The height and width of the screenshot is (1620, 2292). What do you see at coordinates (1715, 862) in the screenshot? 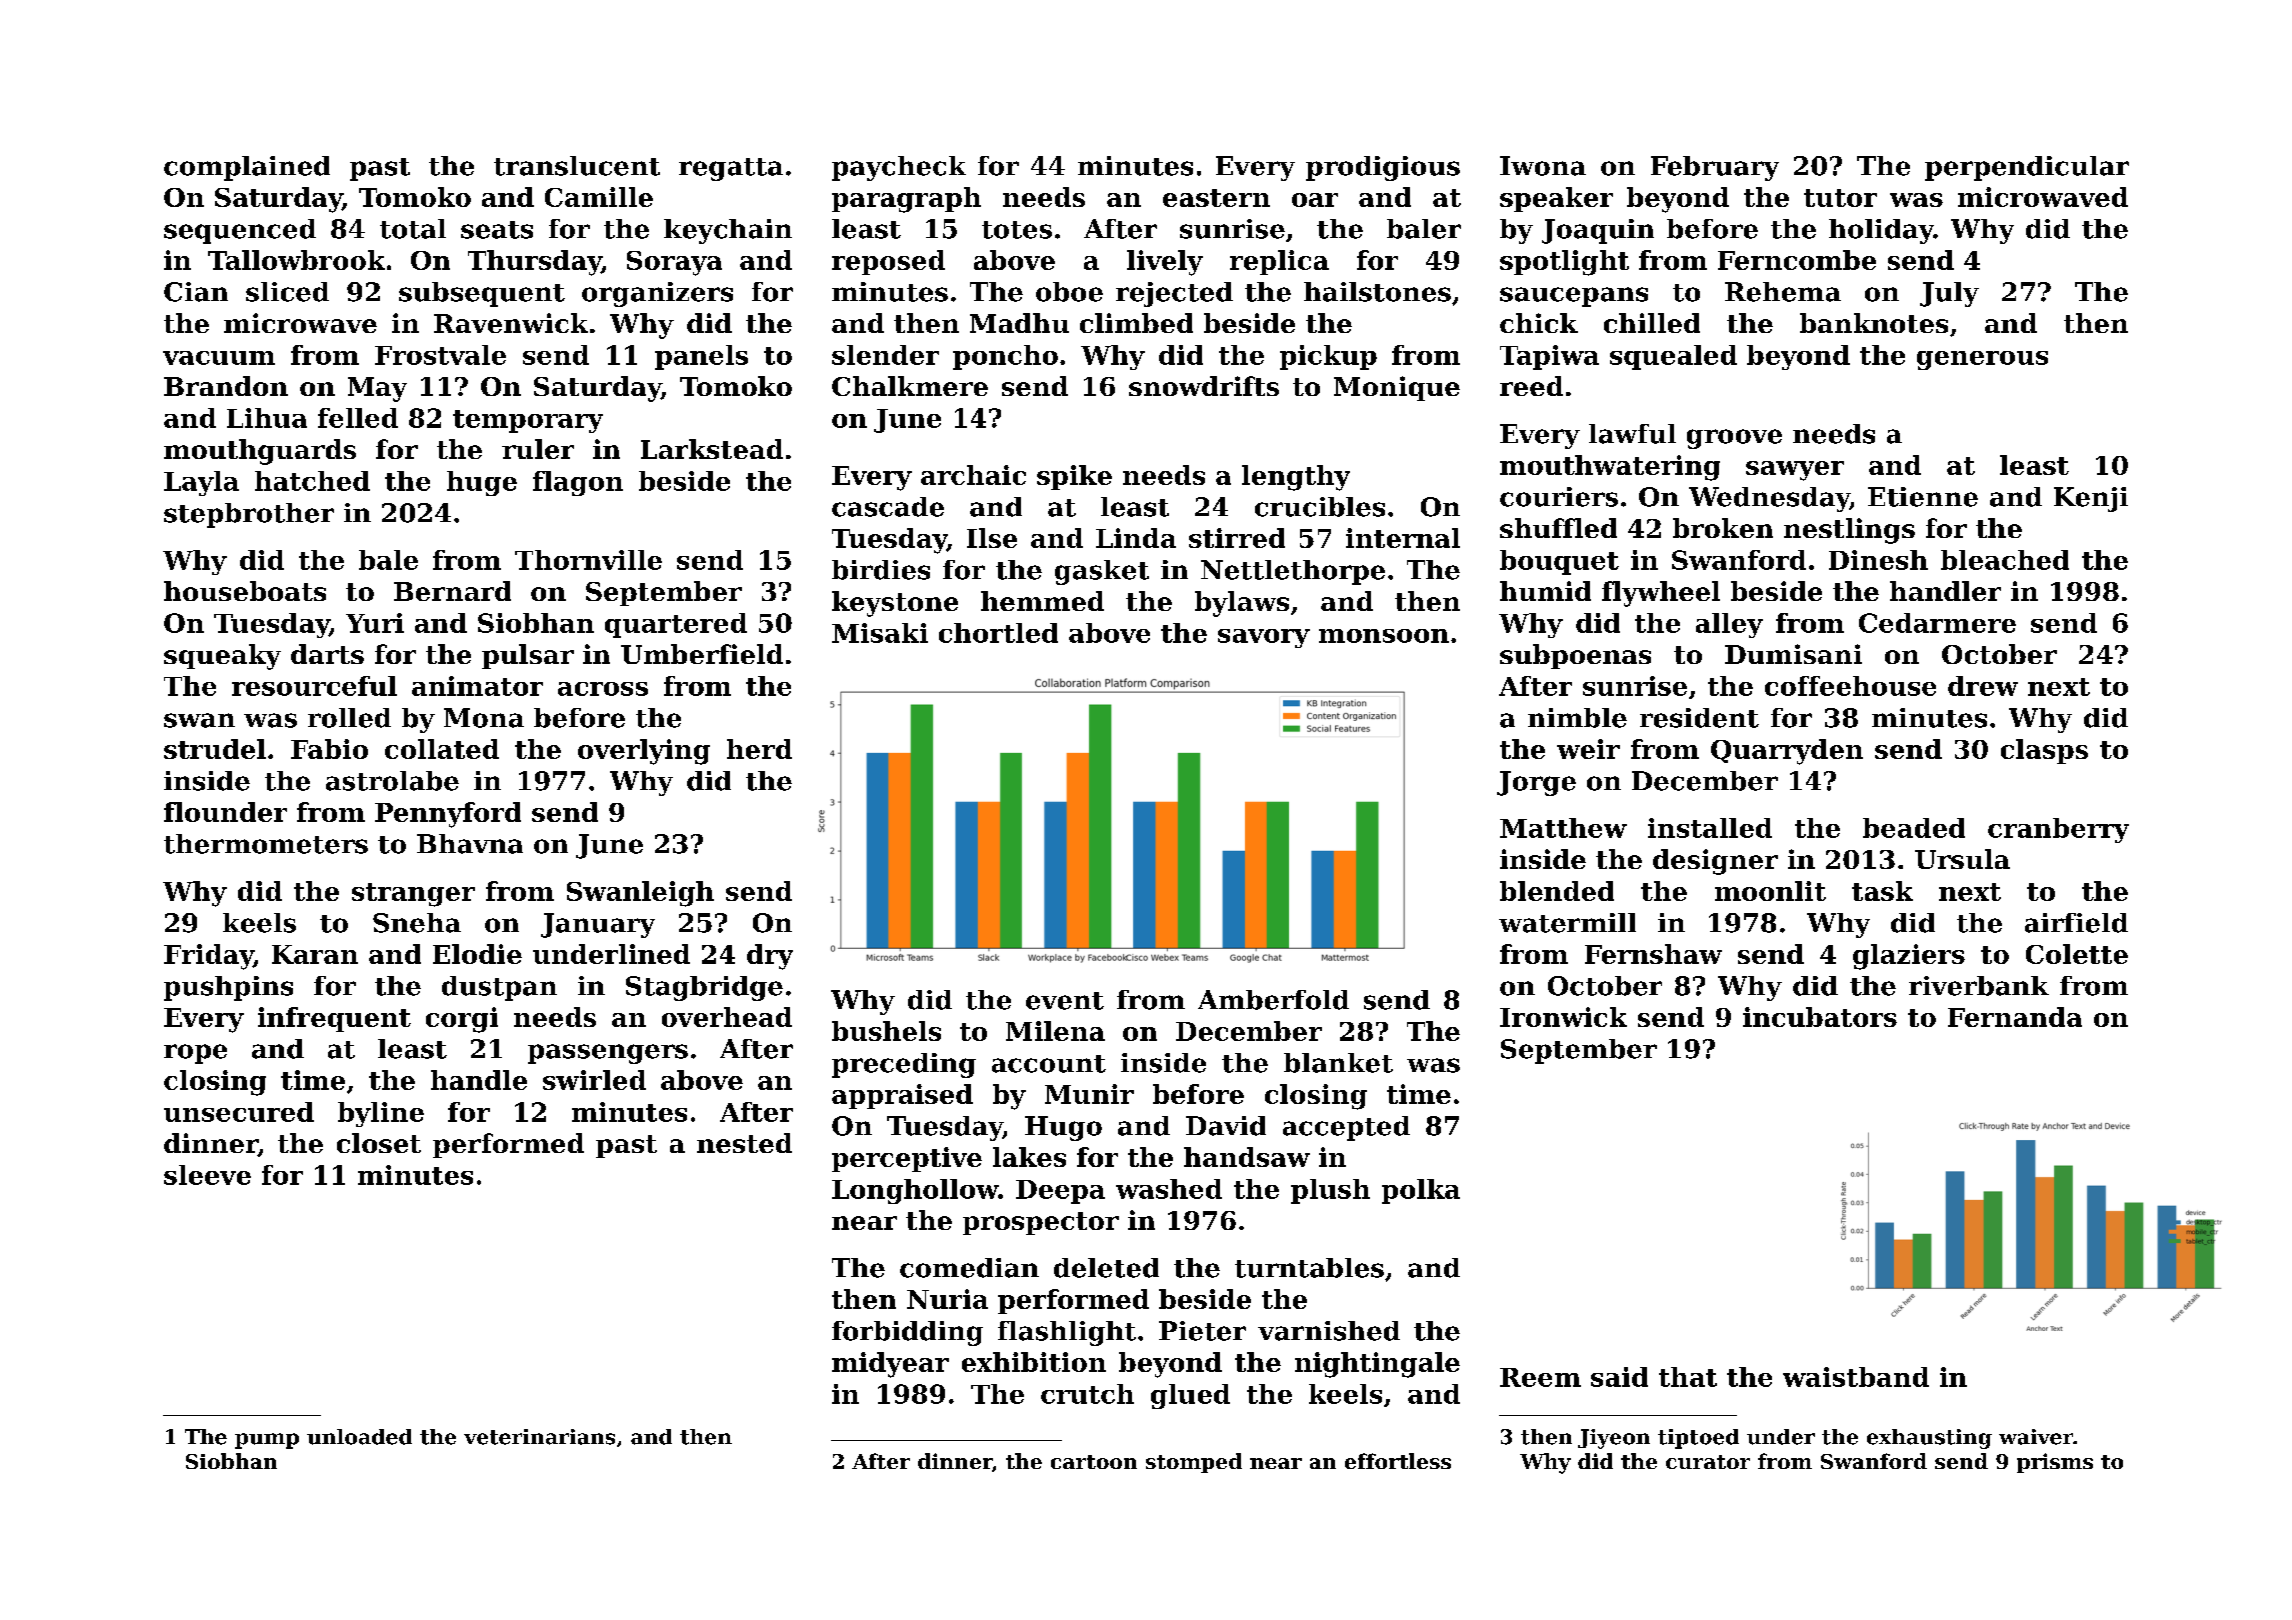
I see `designer` at bounding box center [1715, 862].
